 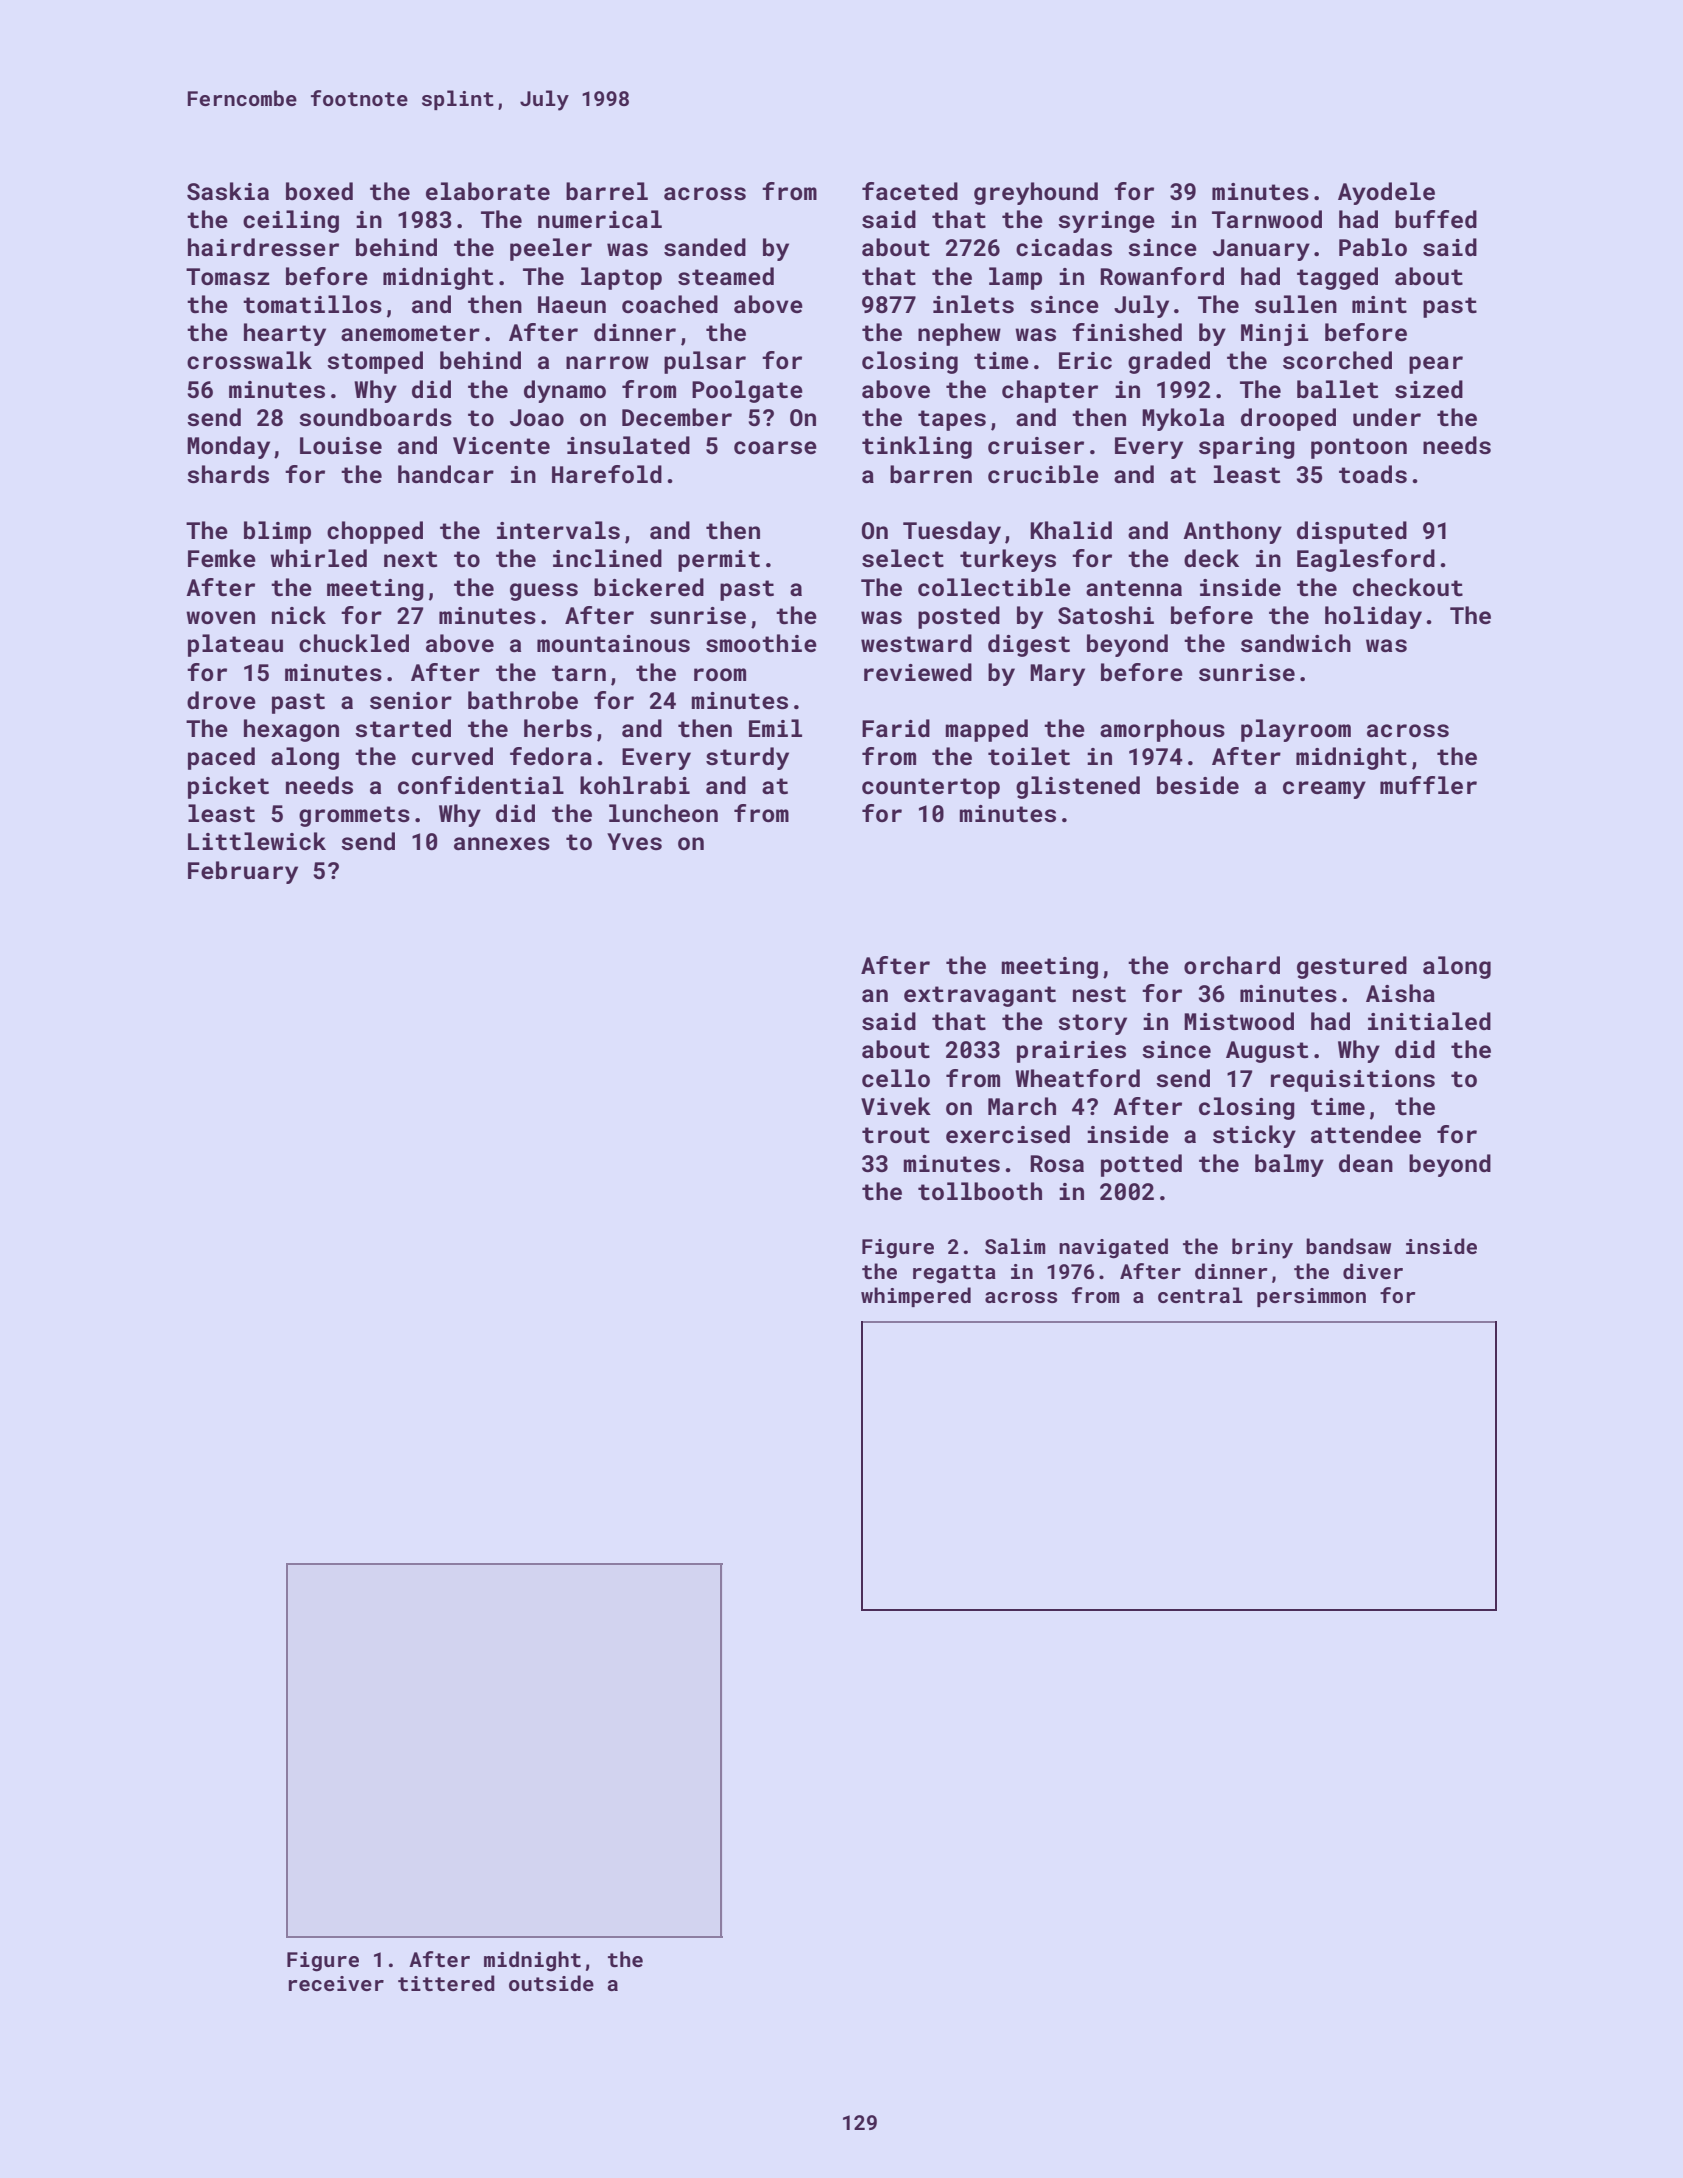 I want to click on annexes, so click(x=502, y=843).
